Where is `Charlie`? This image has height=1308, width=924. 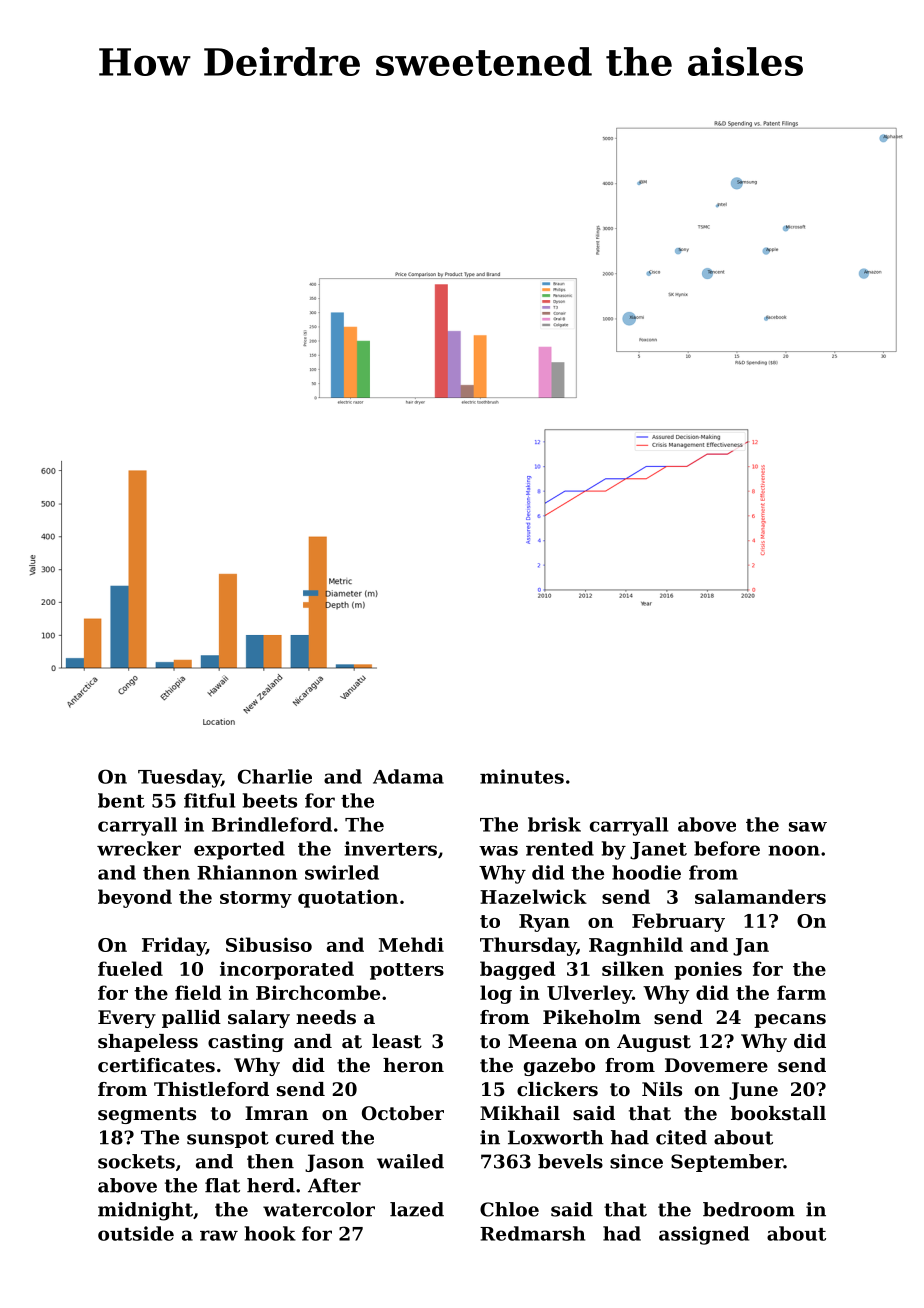
Charlie is located at coordinates (275, 776).
